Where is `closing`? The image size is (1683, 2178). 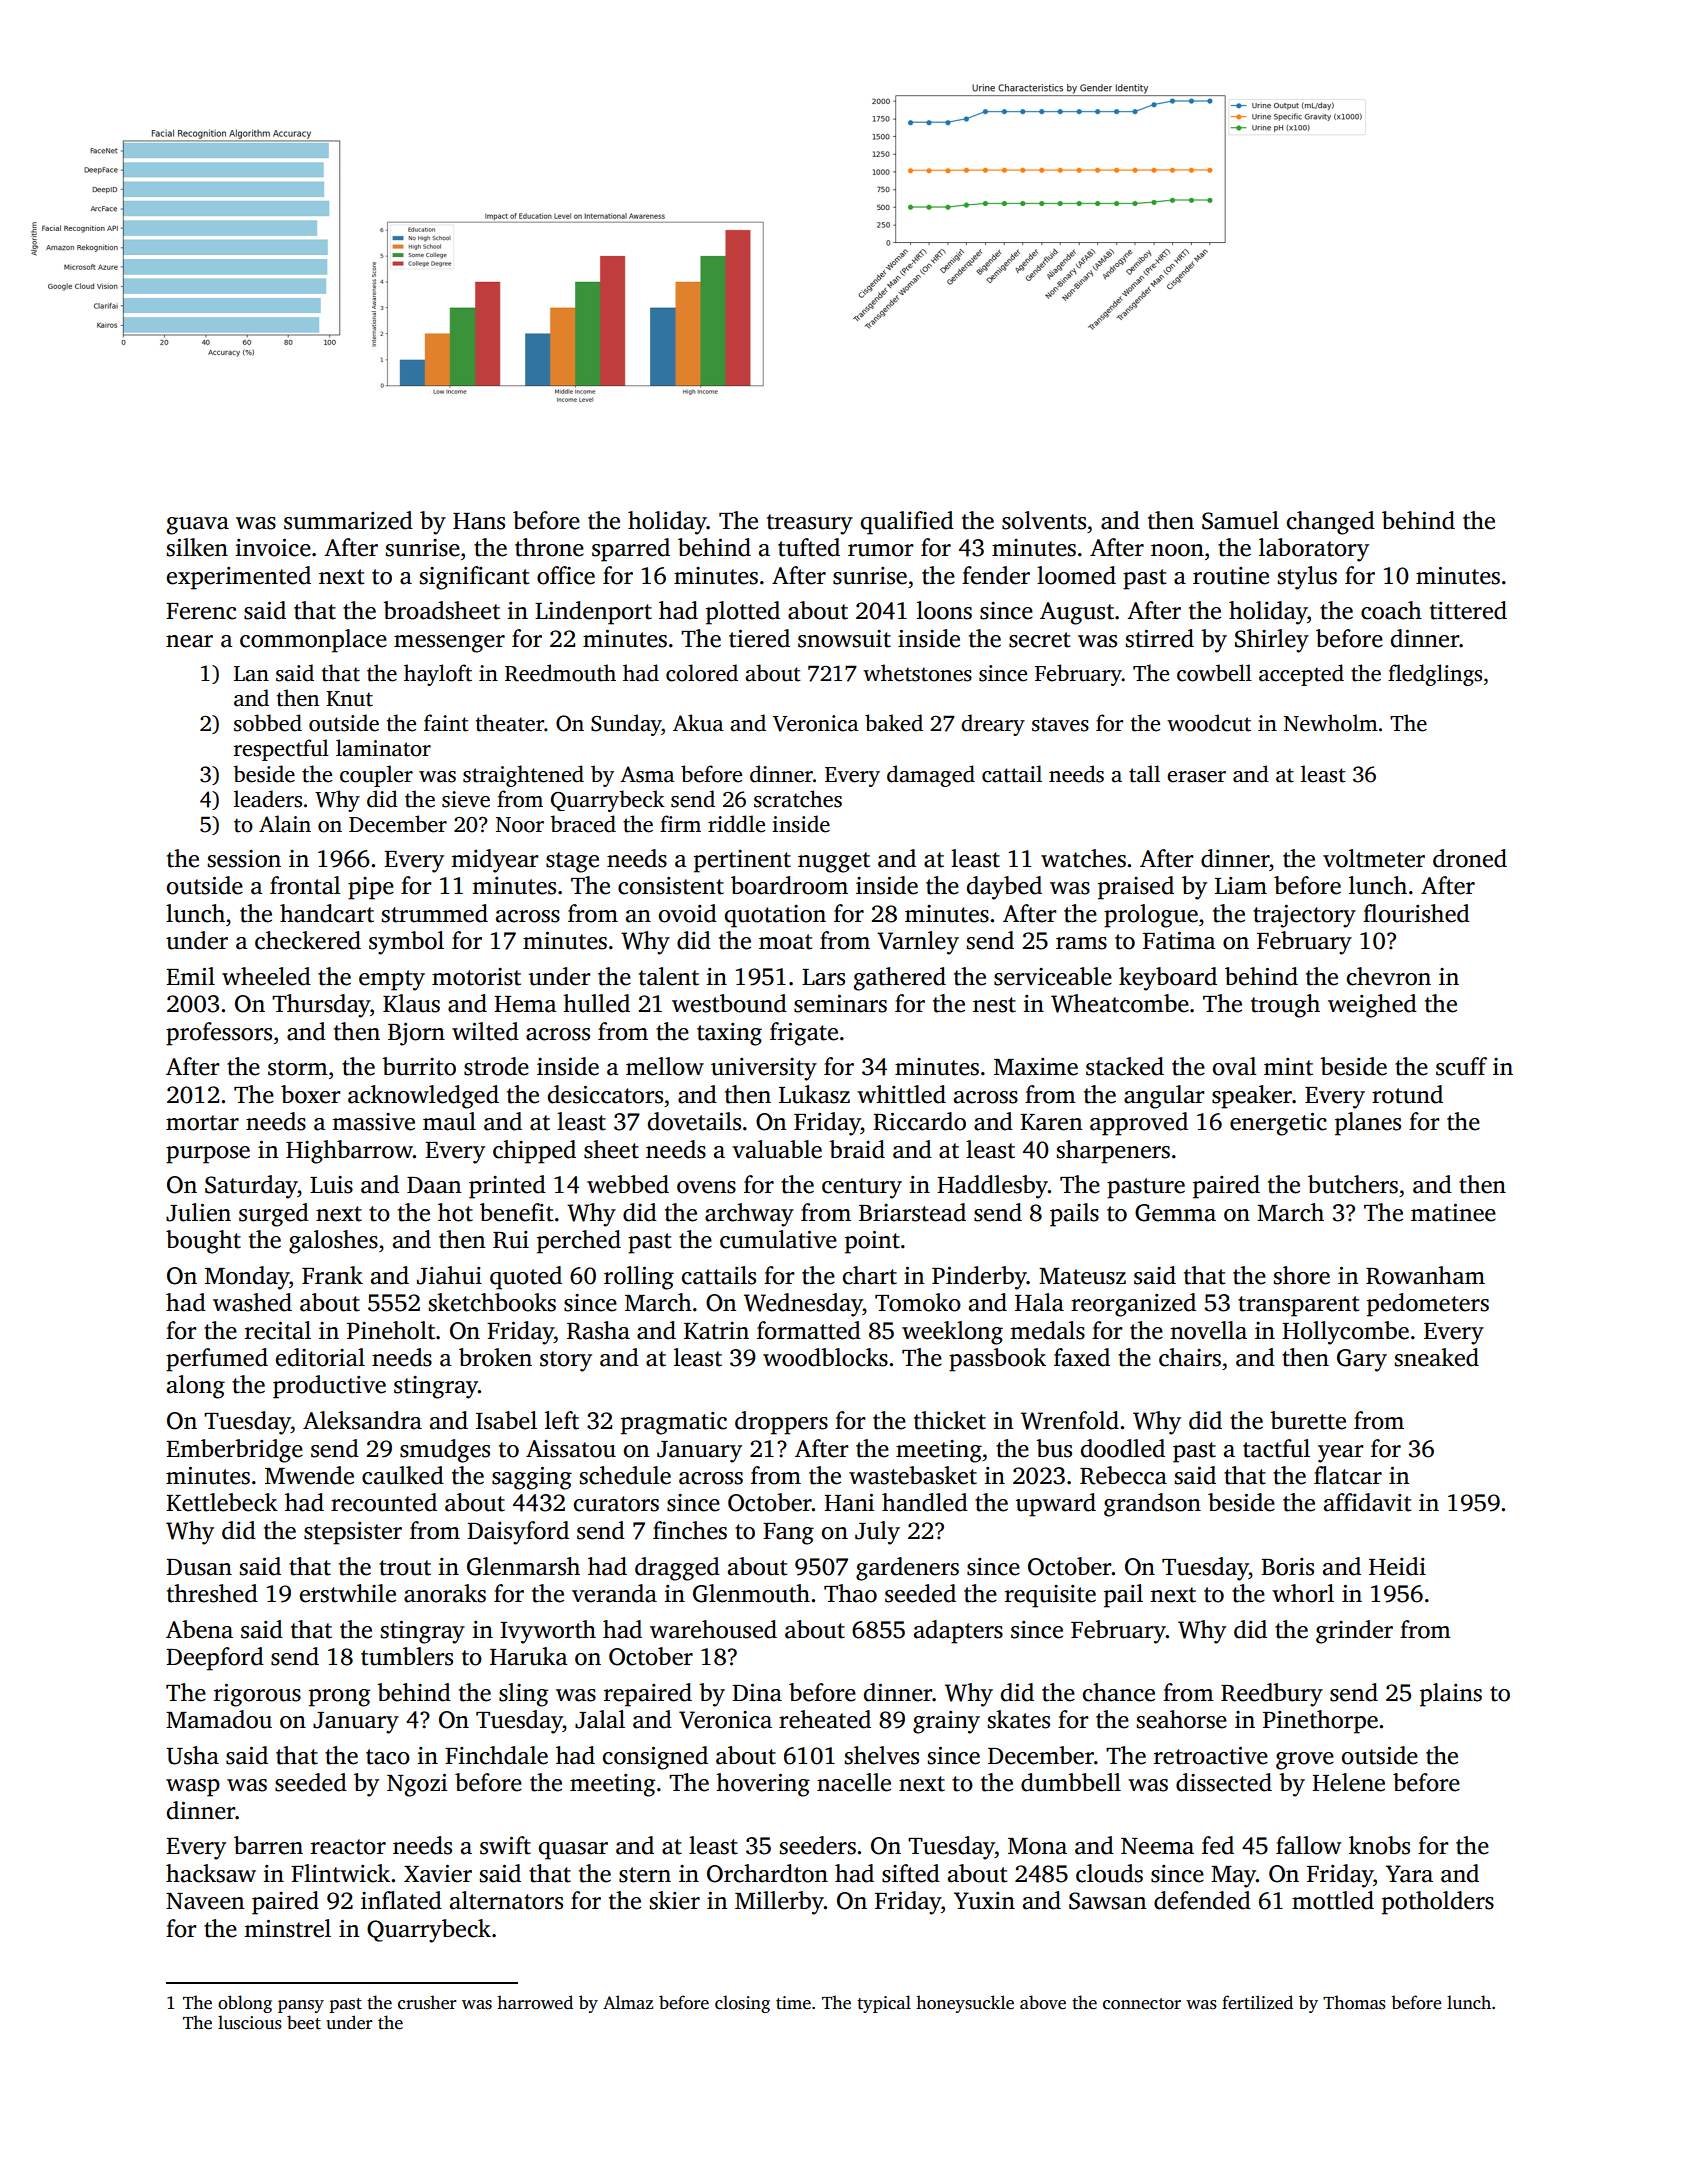
closing is located at coordinates (742, 2004).
